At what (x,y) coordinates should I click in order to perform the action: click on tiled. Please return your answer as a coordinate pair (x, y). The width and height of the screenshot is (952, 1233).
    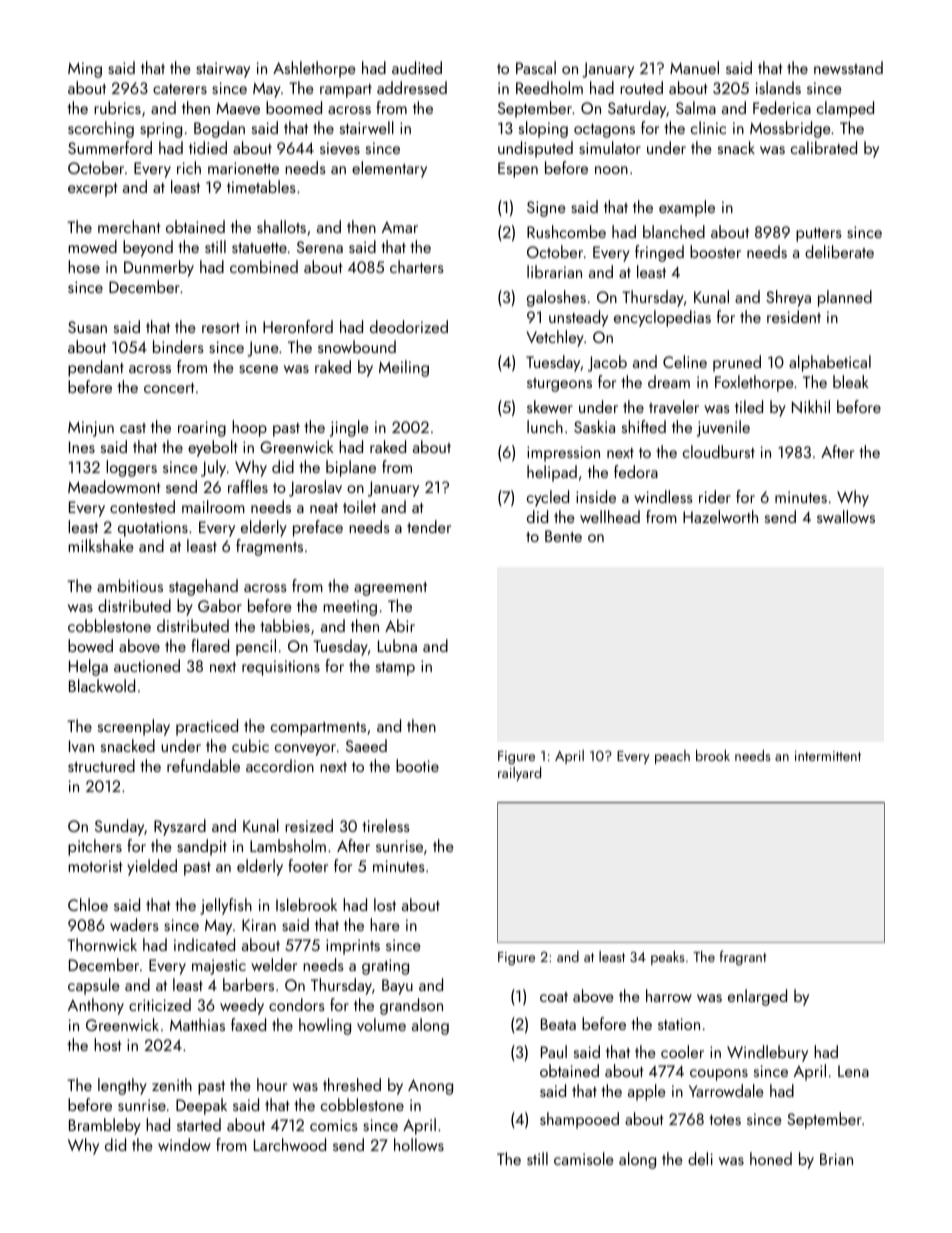
    Looking at the image, I should click on (749, 406).
